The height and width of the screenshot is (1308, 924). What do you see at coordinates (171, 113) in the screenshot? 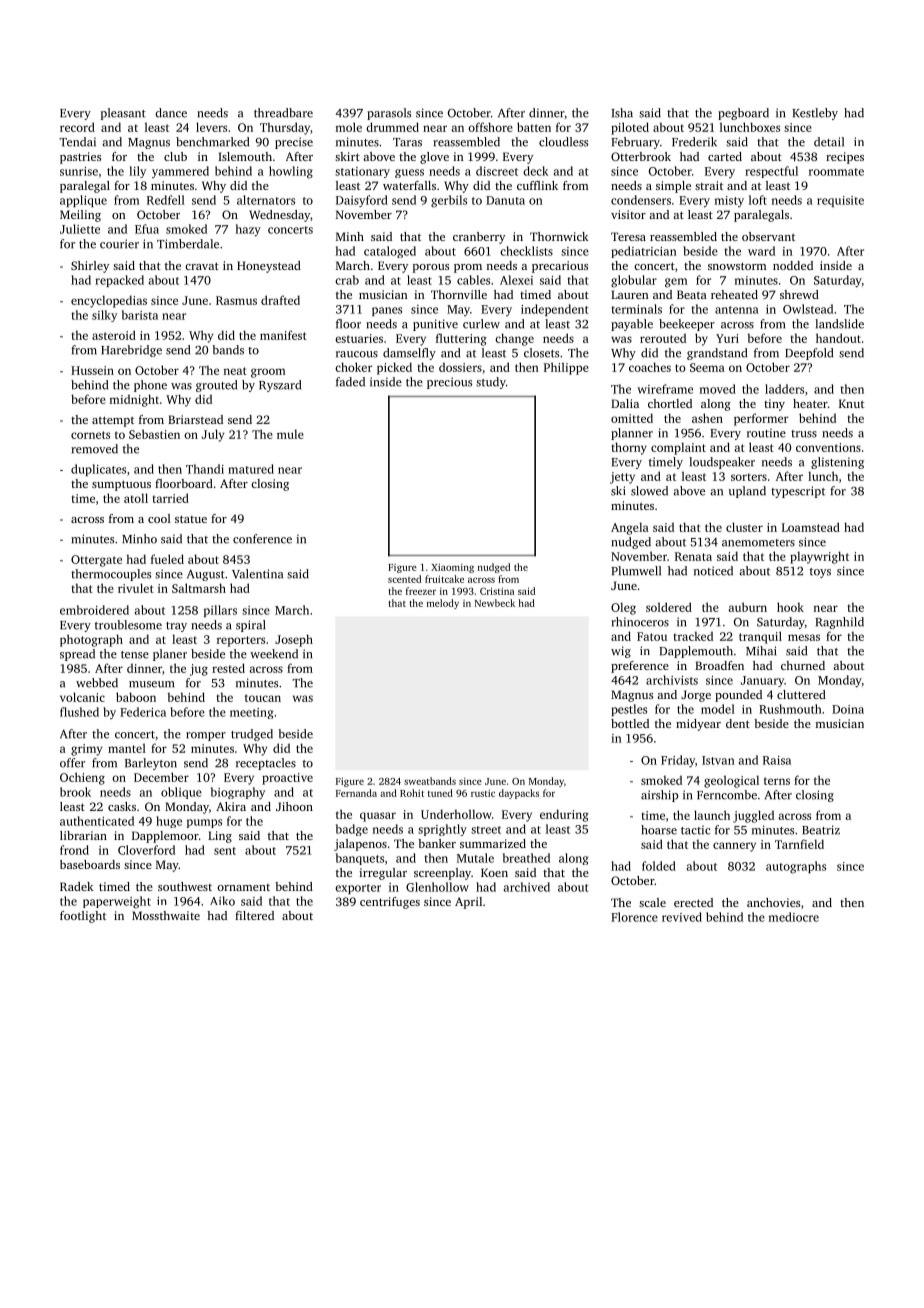
I see `dance` at bounding box center [171, 113].
